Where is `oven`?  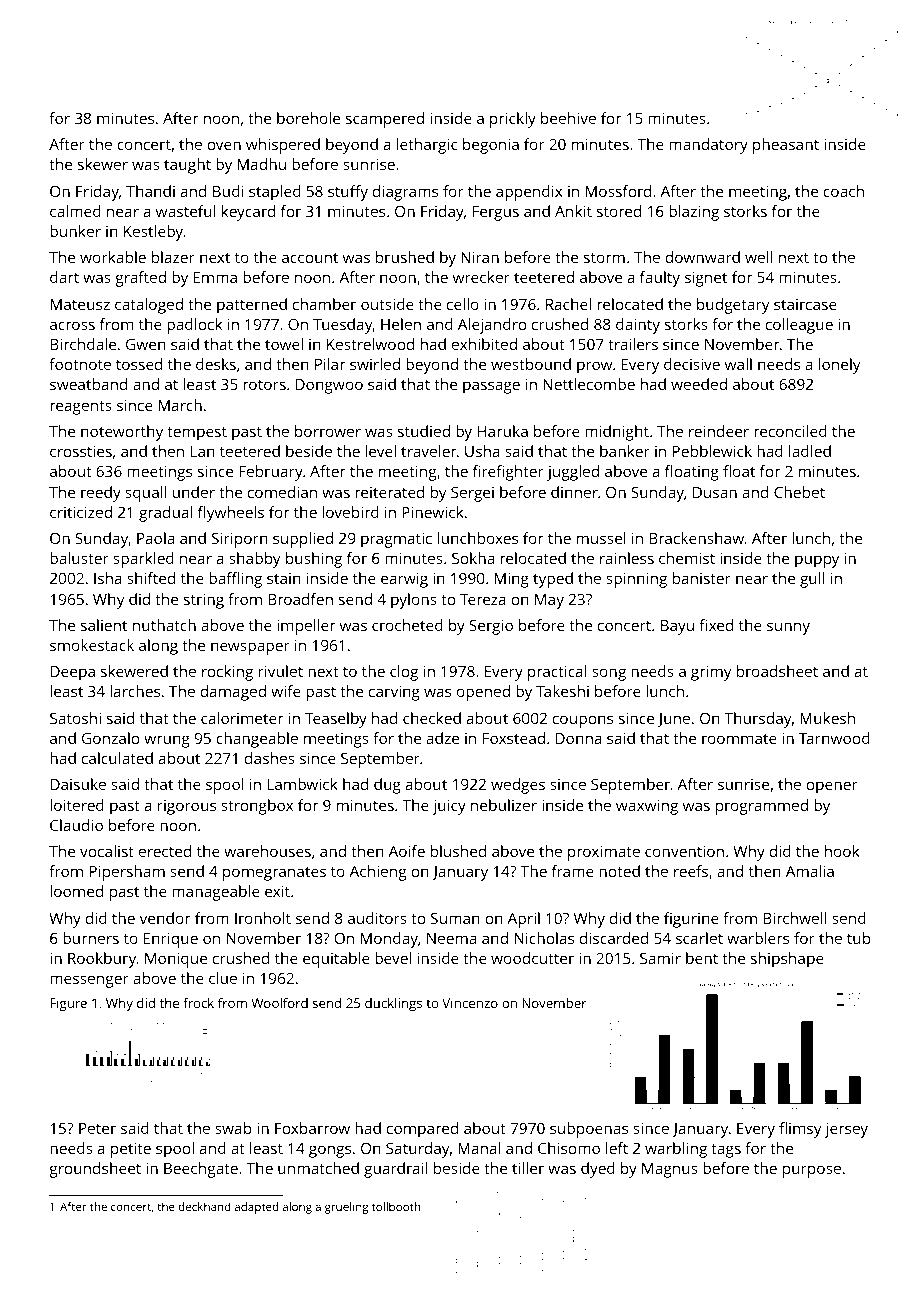 oven is located at coordinates (224, 145).
